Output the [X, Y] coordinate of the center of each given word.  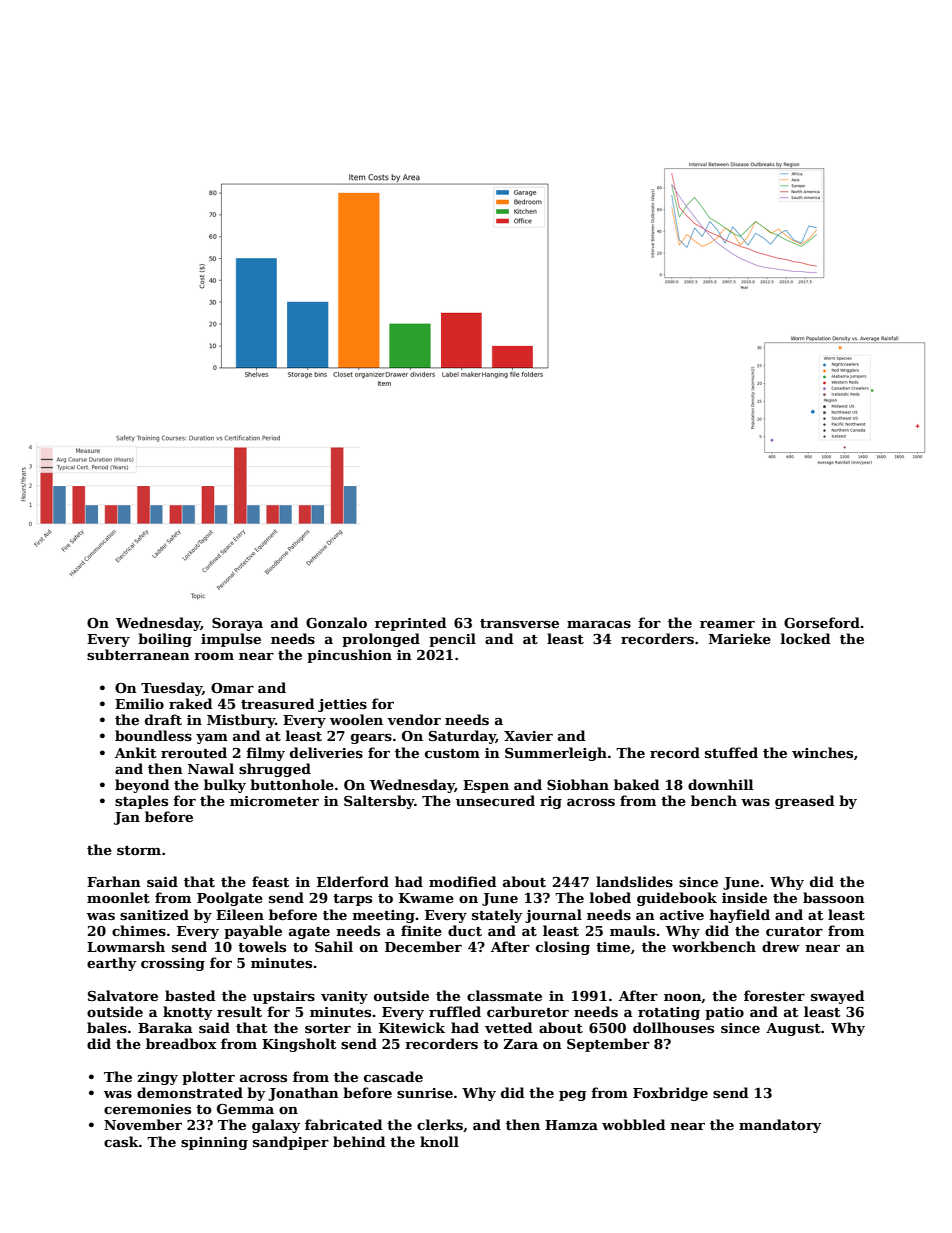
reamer [727, 624]
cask [121, 1141]
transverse [519, 623]
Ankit [135, 752]
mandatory [780, 1126]
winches [822, 752]
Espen [486, 786]
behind [359, 1141]
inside [744, 897]
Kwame [426, 898]
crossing [173, 964]
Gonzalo [336, 622]
